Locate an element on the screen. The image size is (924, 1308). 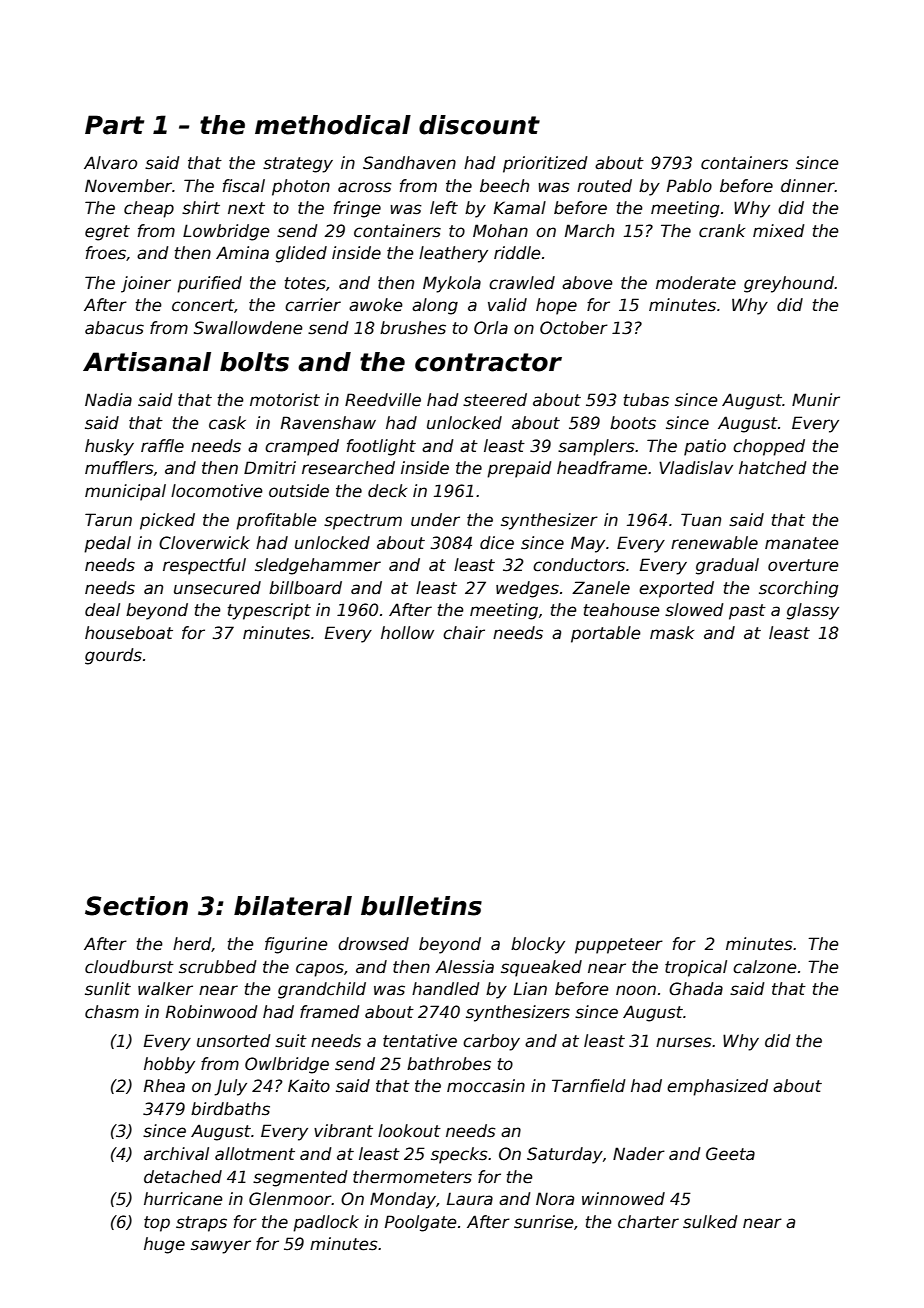
prepaid is located at coordinates (519, 469).
